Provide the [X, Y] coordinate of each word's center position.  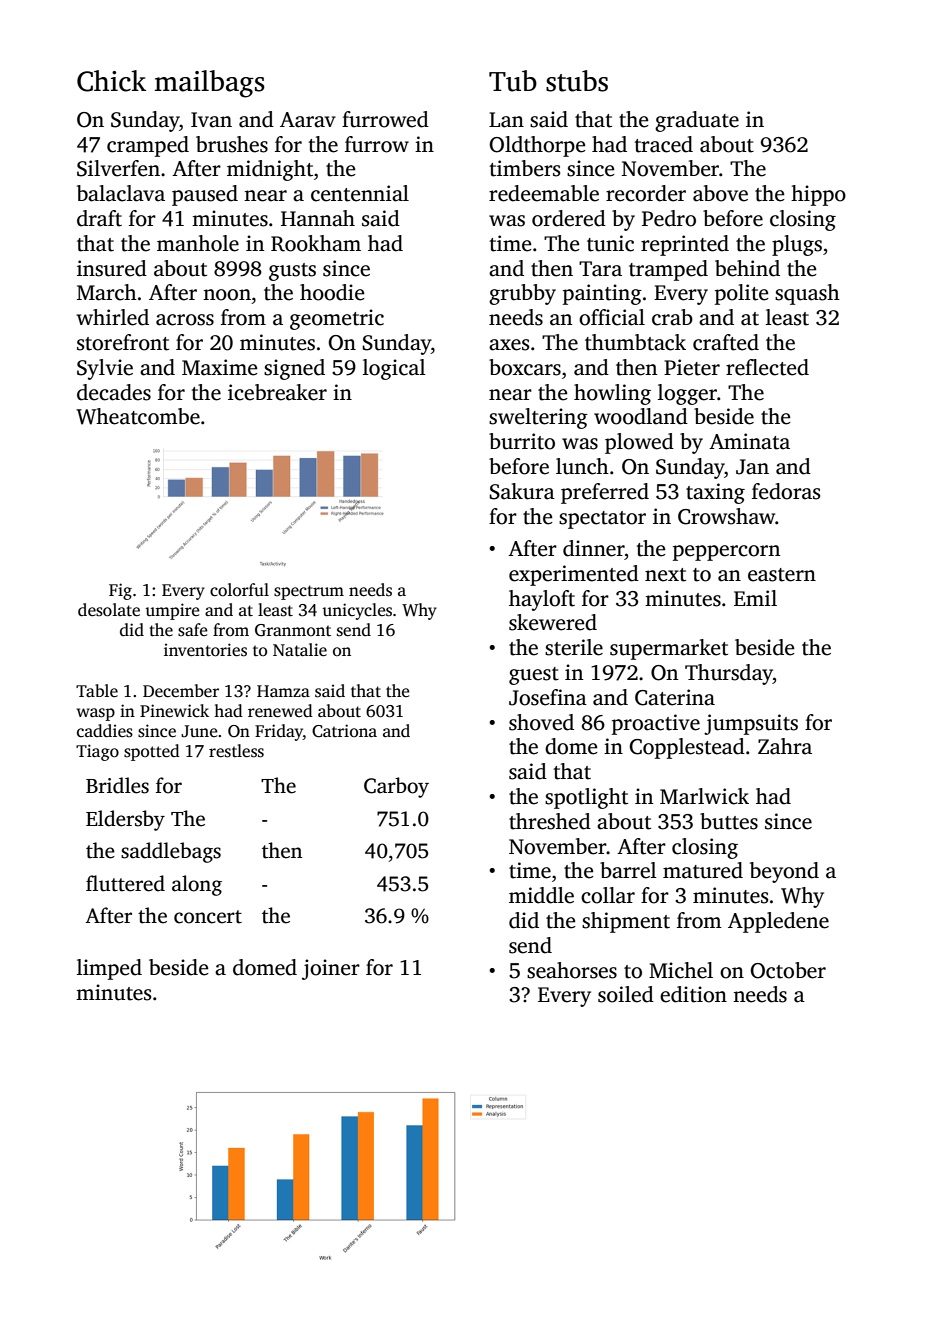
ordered [569, 218]
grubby [522, 294]
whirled [112, 317]
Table [97, 691]
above [720, 193]
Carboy [396, 787]
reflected [767, 367]
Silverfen [118, 168]
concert [208, 917]
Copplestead [687, 748]
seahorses [572, 970]
